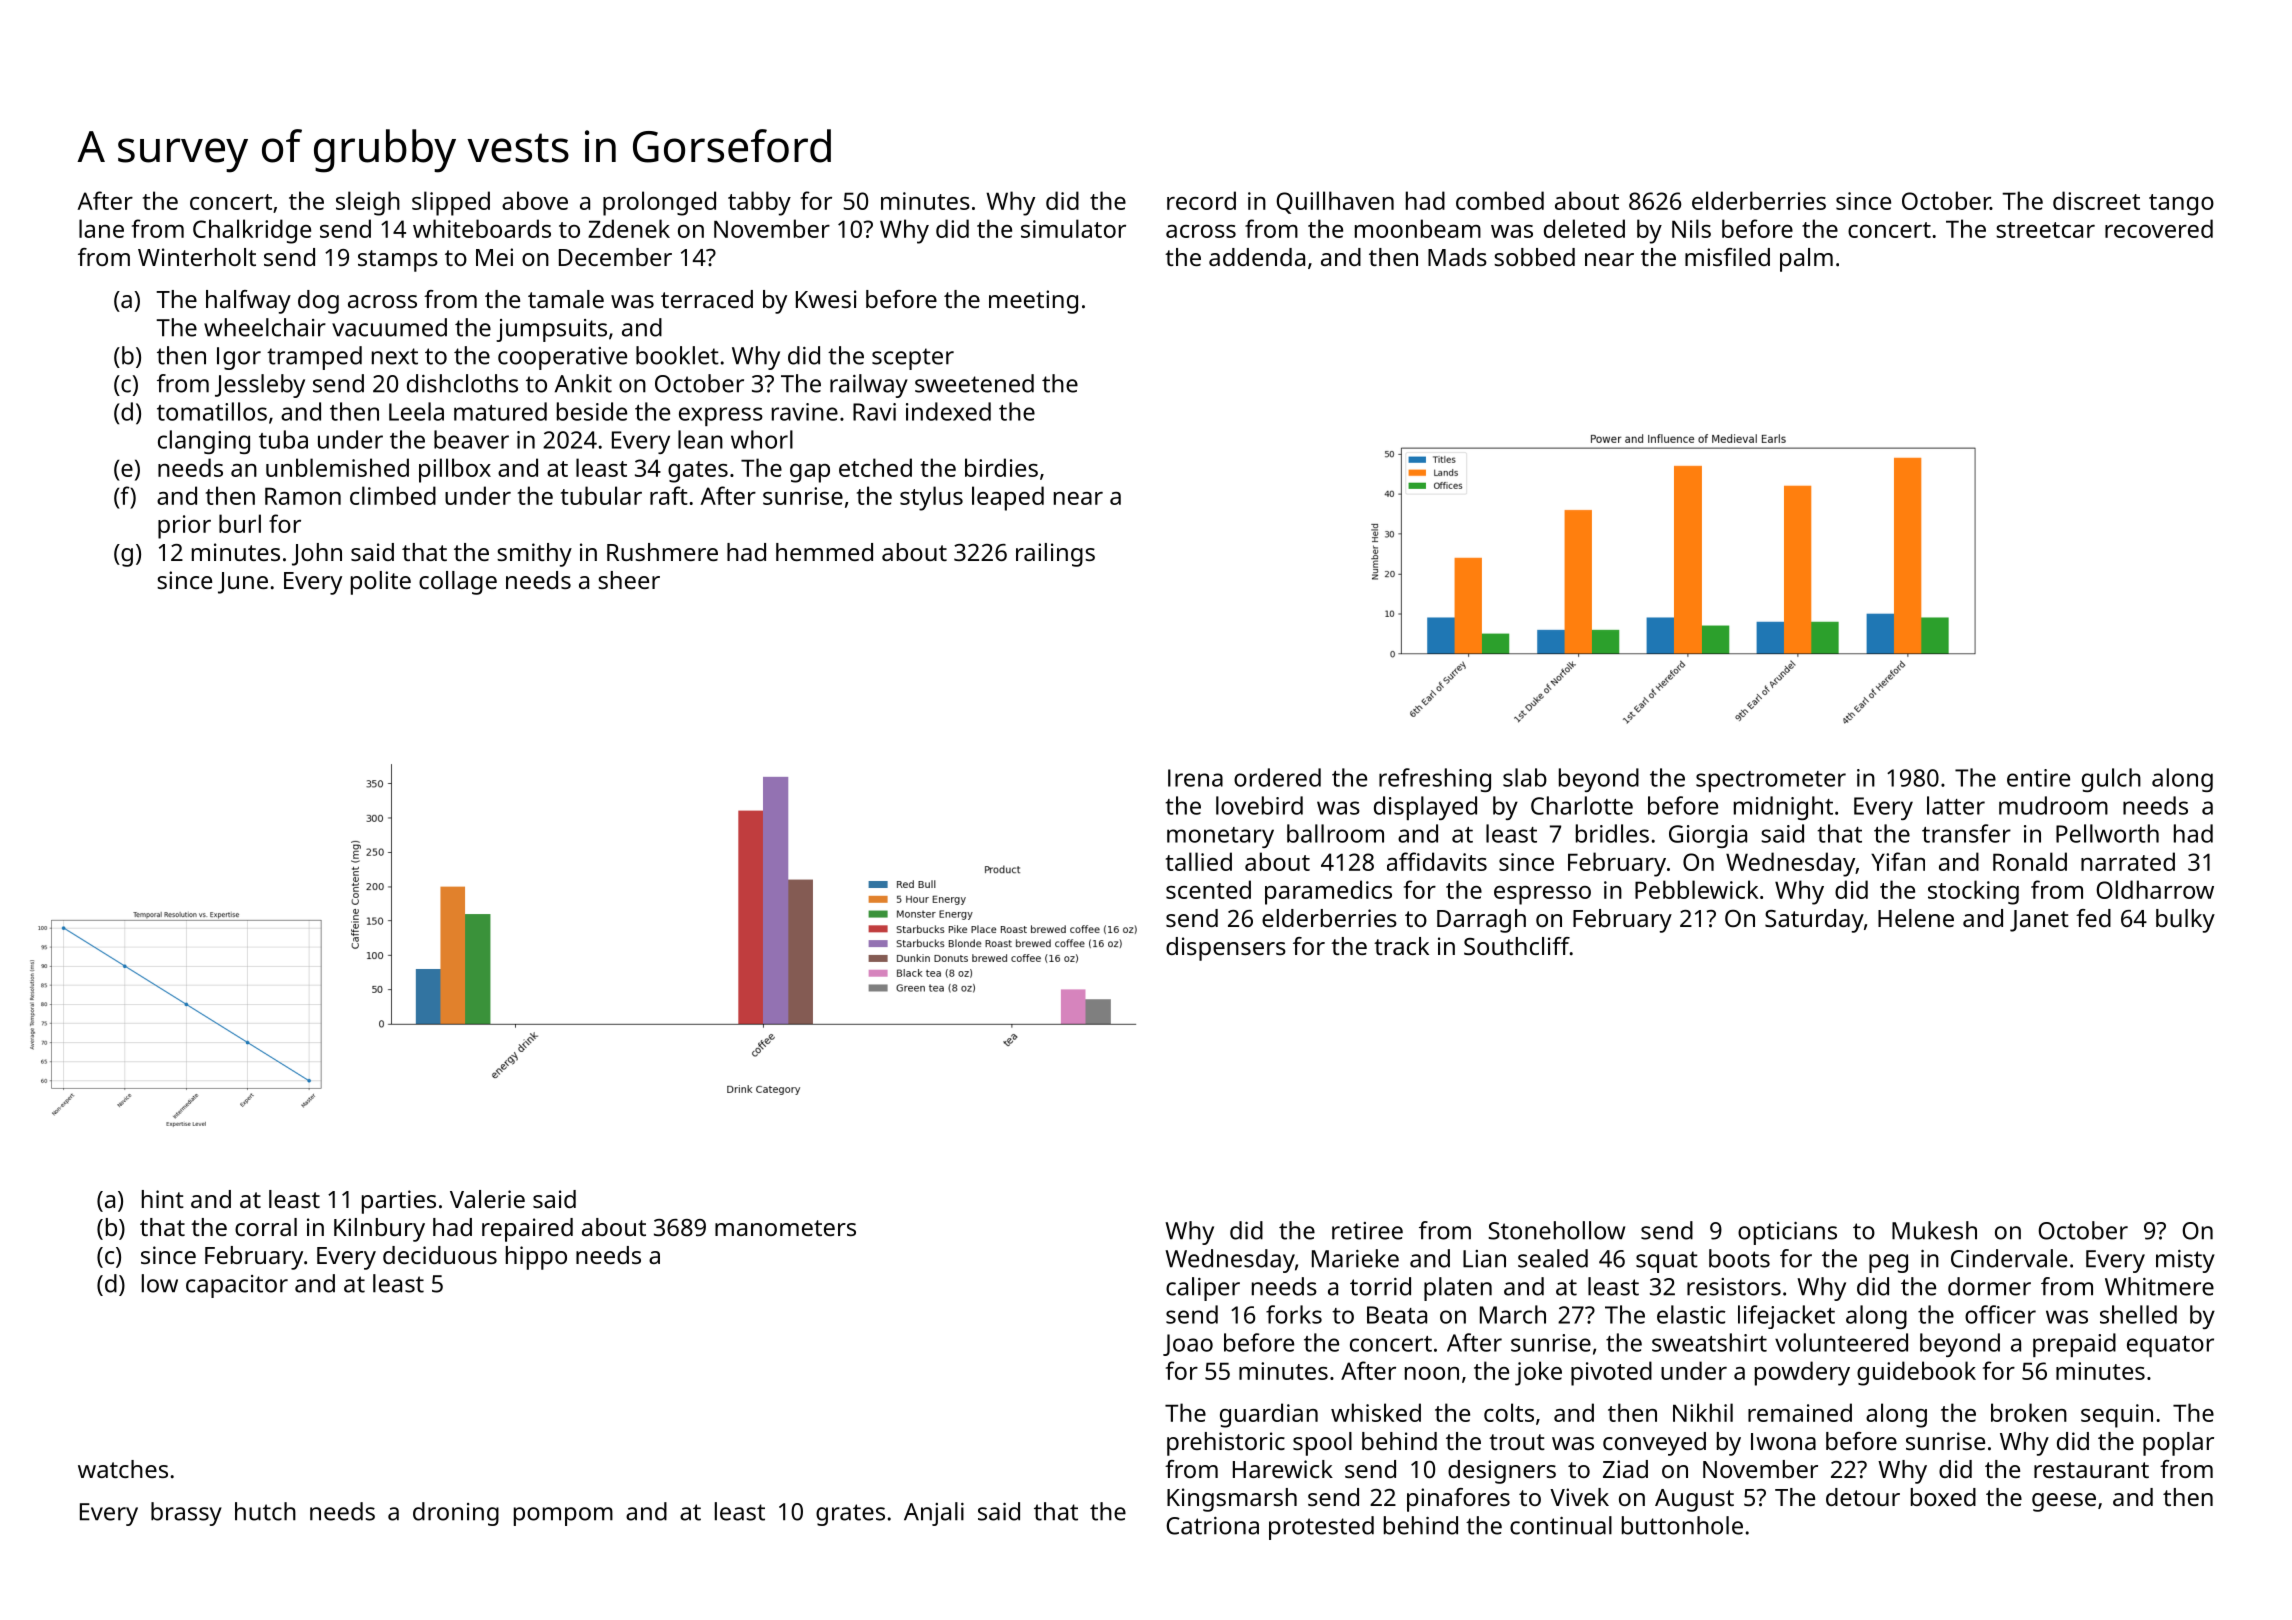 The image size is (2292, 1620). What do you see at coordinates (934, 1514) in the image?
I see `Anjali` at bounding box center [934, 1514].
